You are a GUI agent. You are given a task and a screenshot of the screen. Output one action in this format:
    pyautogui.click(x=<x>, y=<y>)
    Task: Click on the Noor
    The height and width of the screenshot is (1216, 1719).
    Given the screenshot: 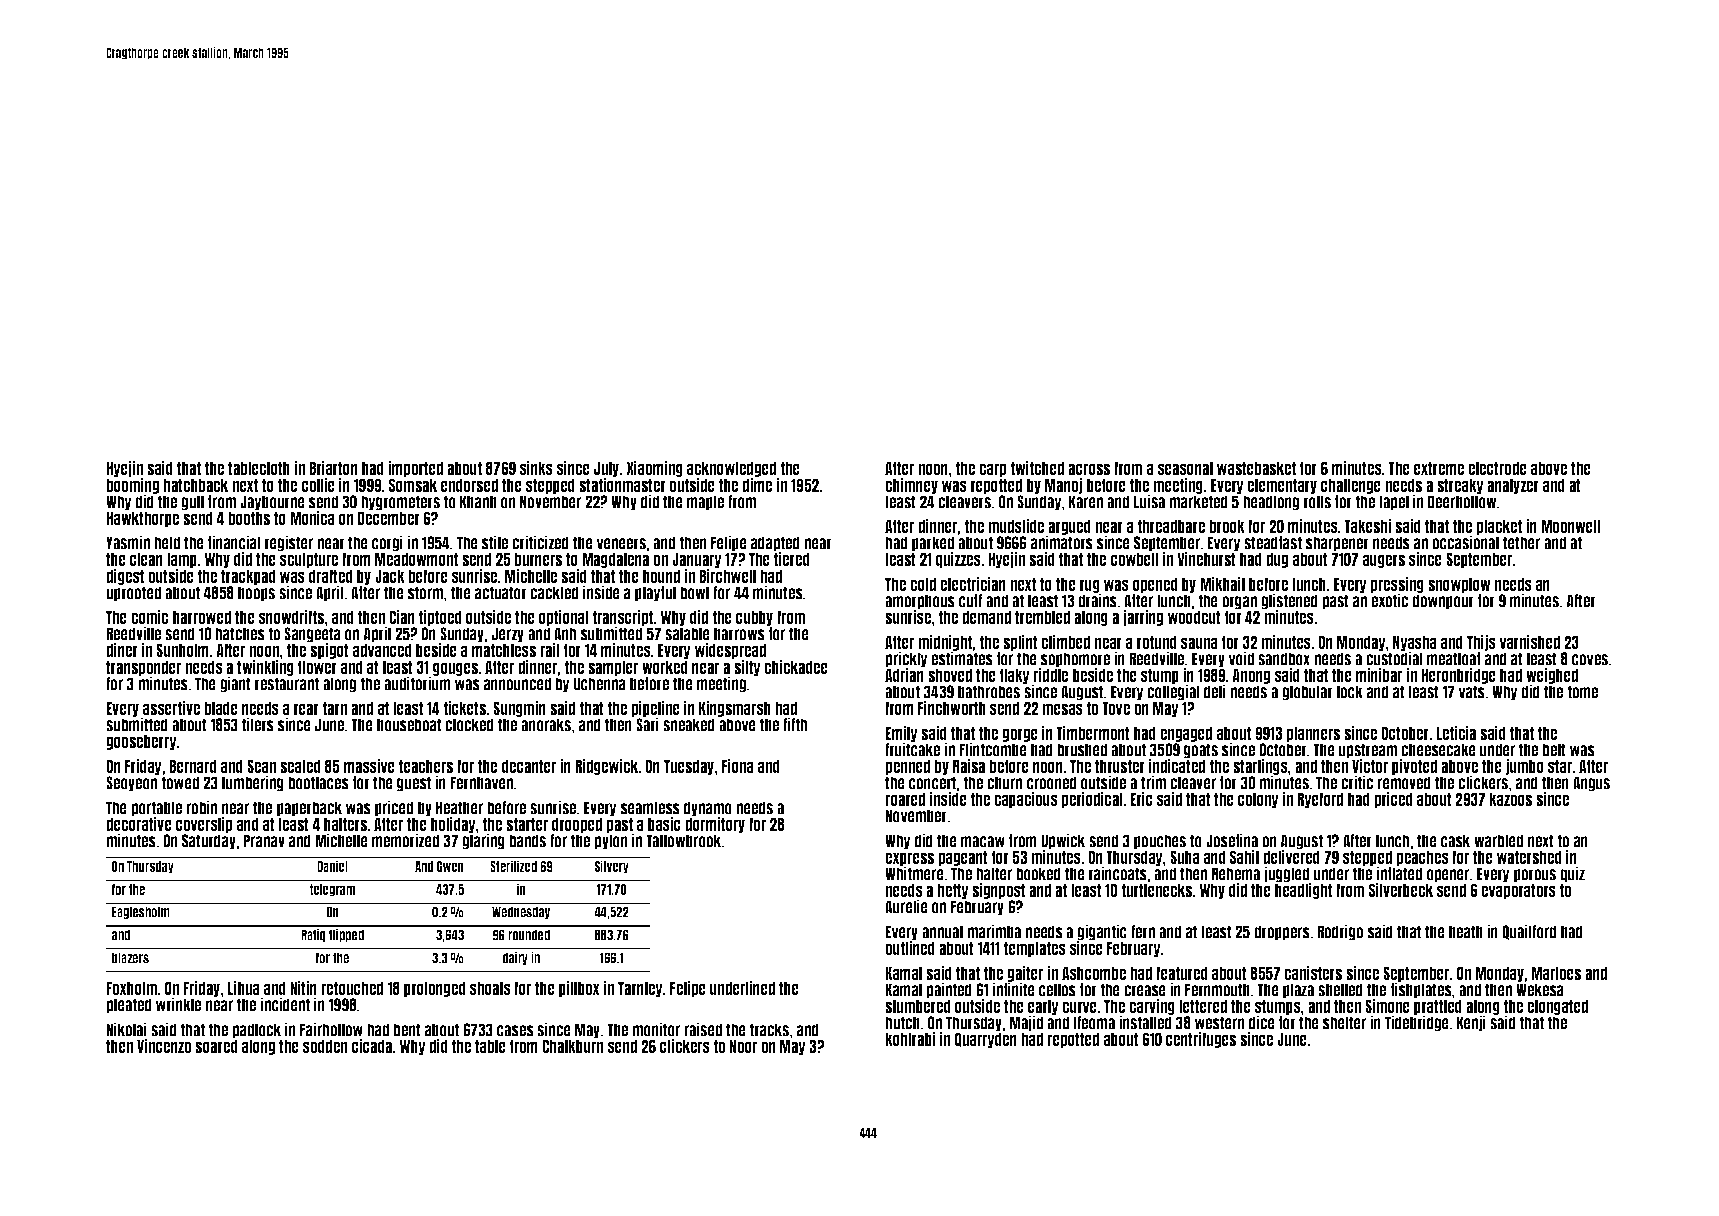 What is the action you would take?
    pyautogui.click(x=743, y=1046)
